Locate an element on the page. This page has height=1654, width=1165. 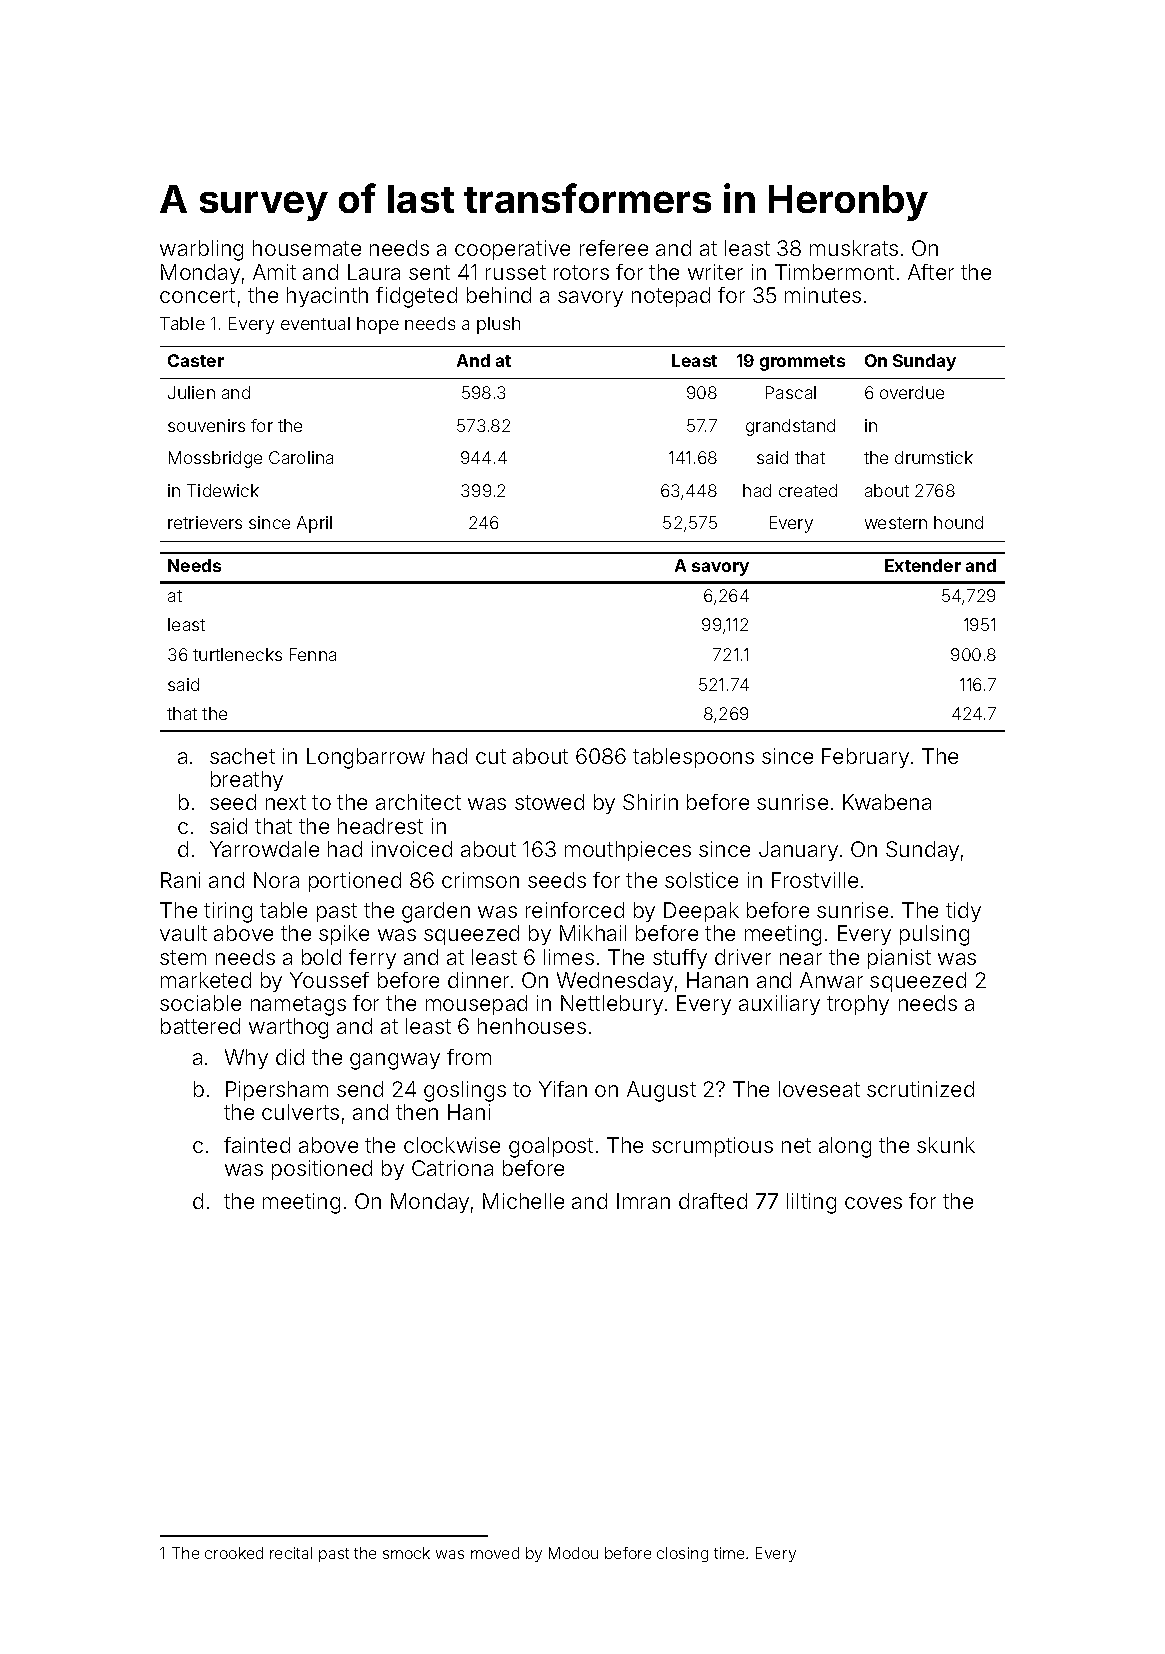
turtlenecks is located at coordinates (237, 654).
